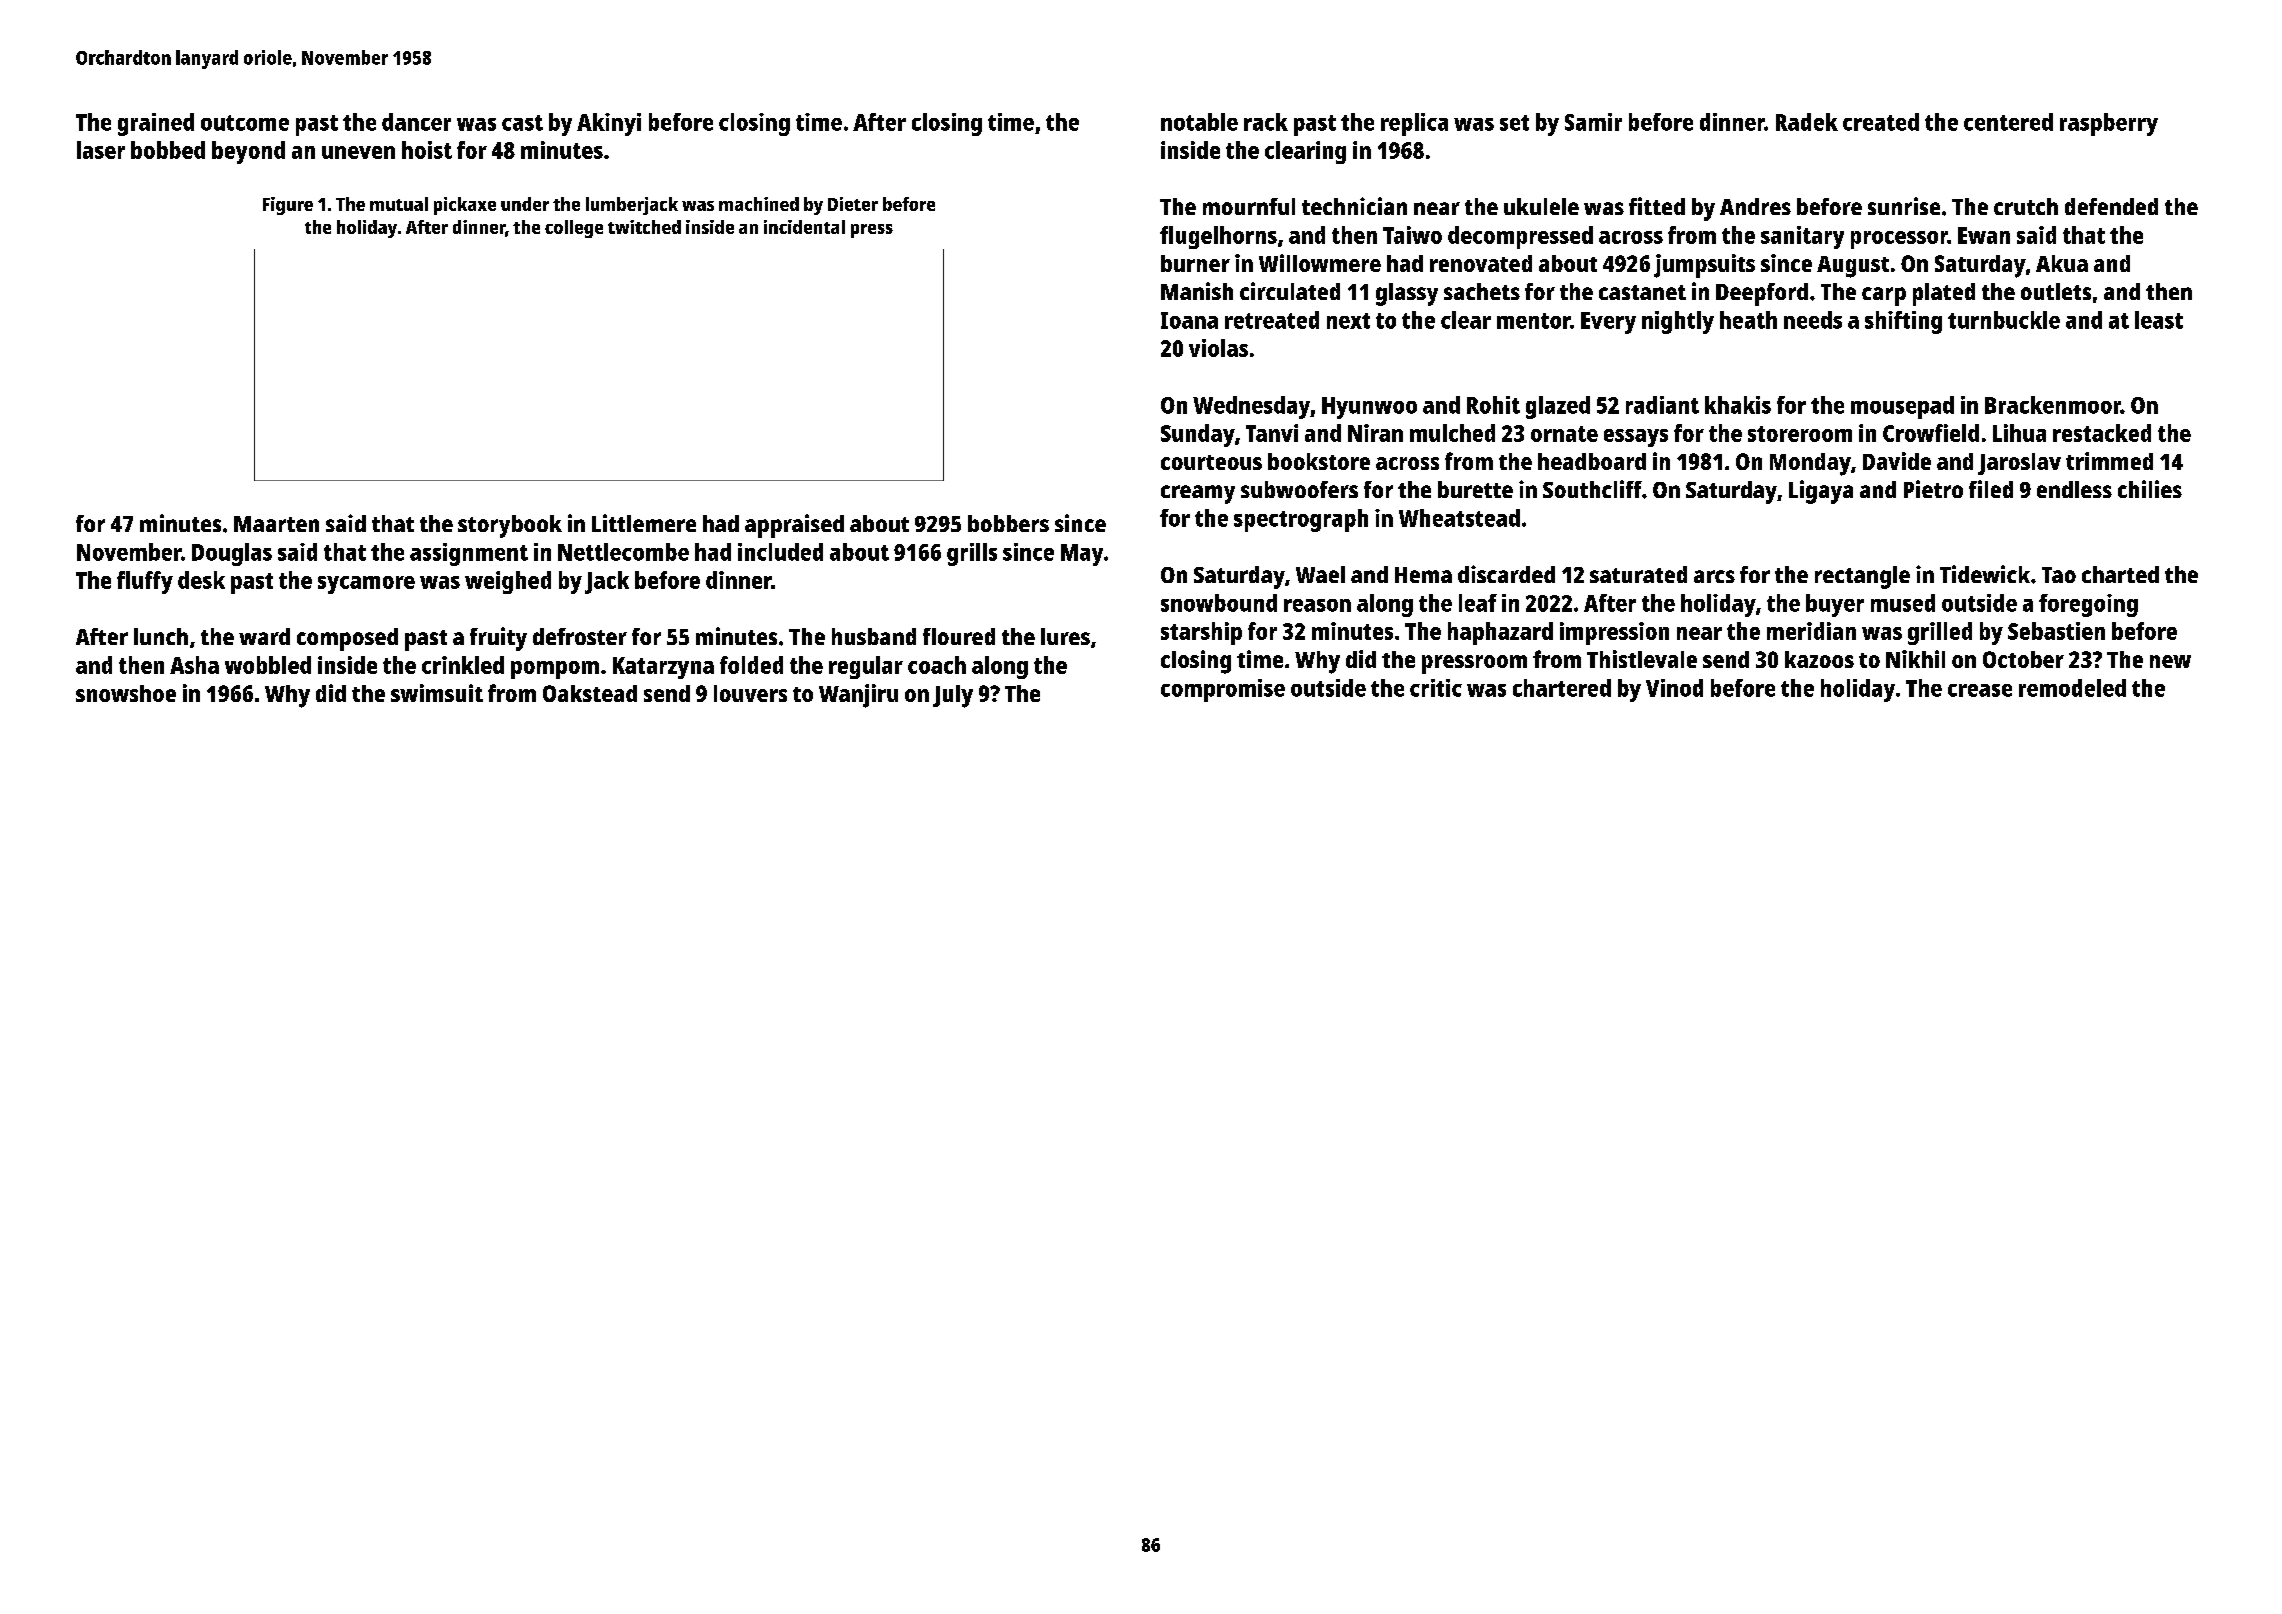  I want to click on Figure, so click(288, 206).
